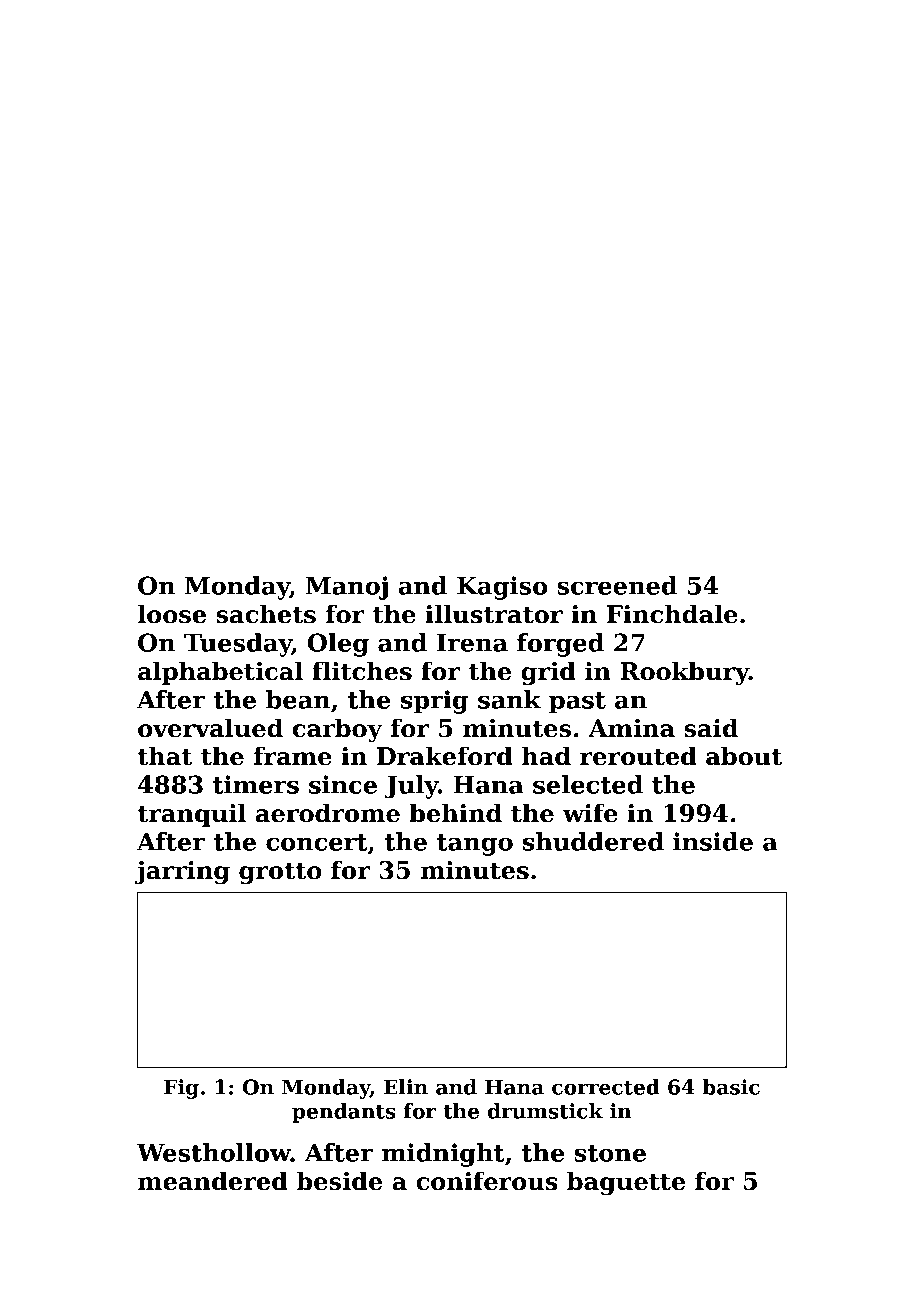 The image size is (924, 1314). What do you see at coordinates (744, 756) in the screenshot?
I see `about` at bounding box center [744, 756].
